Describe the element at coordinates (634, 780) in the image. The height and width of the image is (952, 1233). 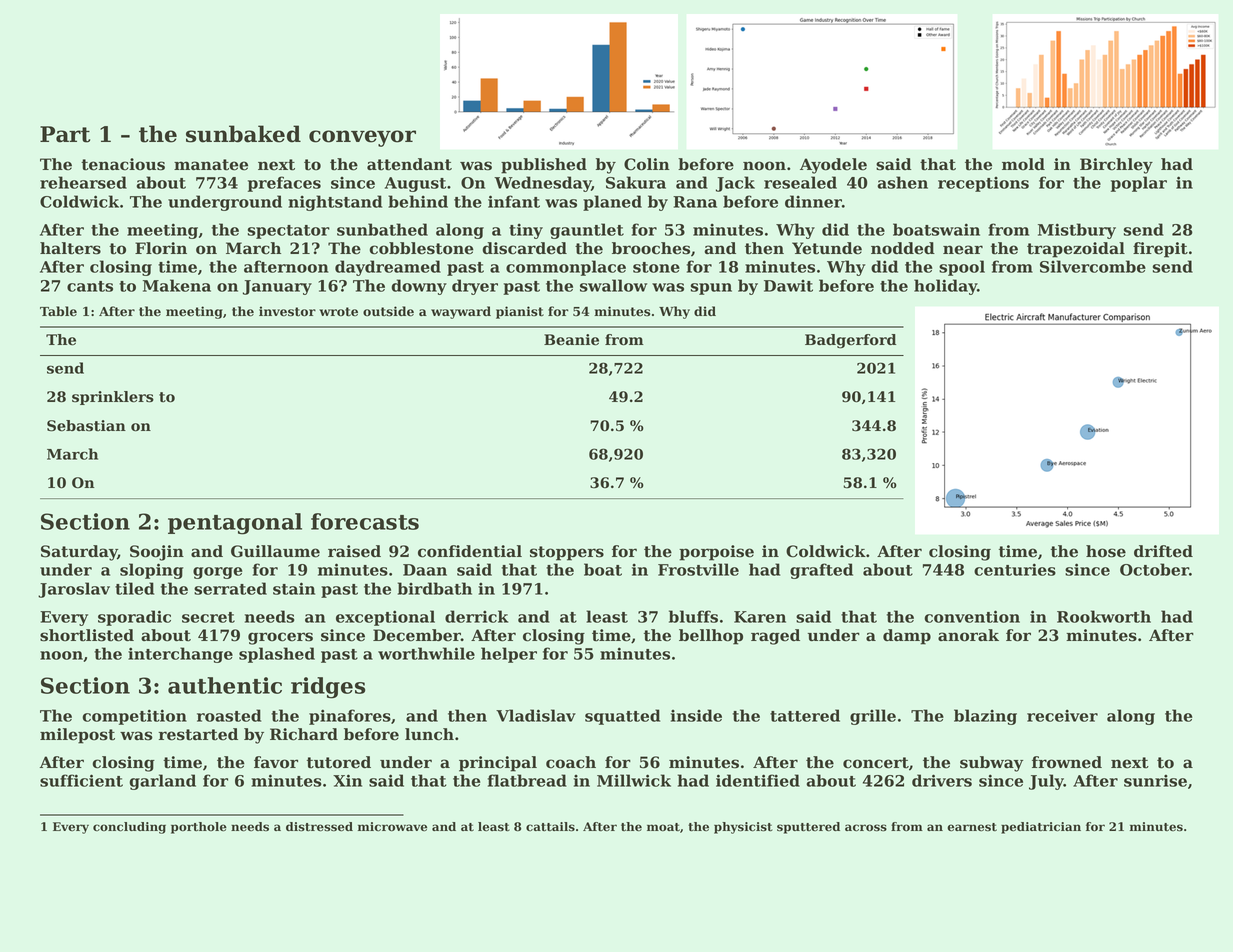
I see `Millwick` at that location.
